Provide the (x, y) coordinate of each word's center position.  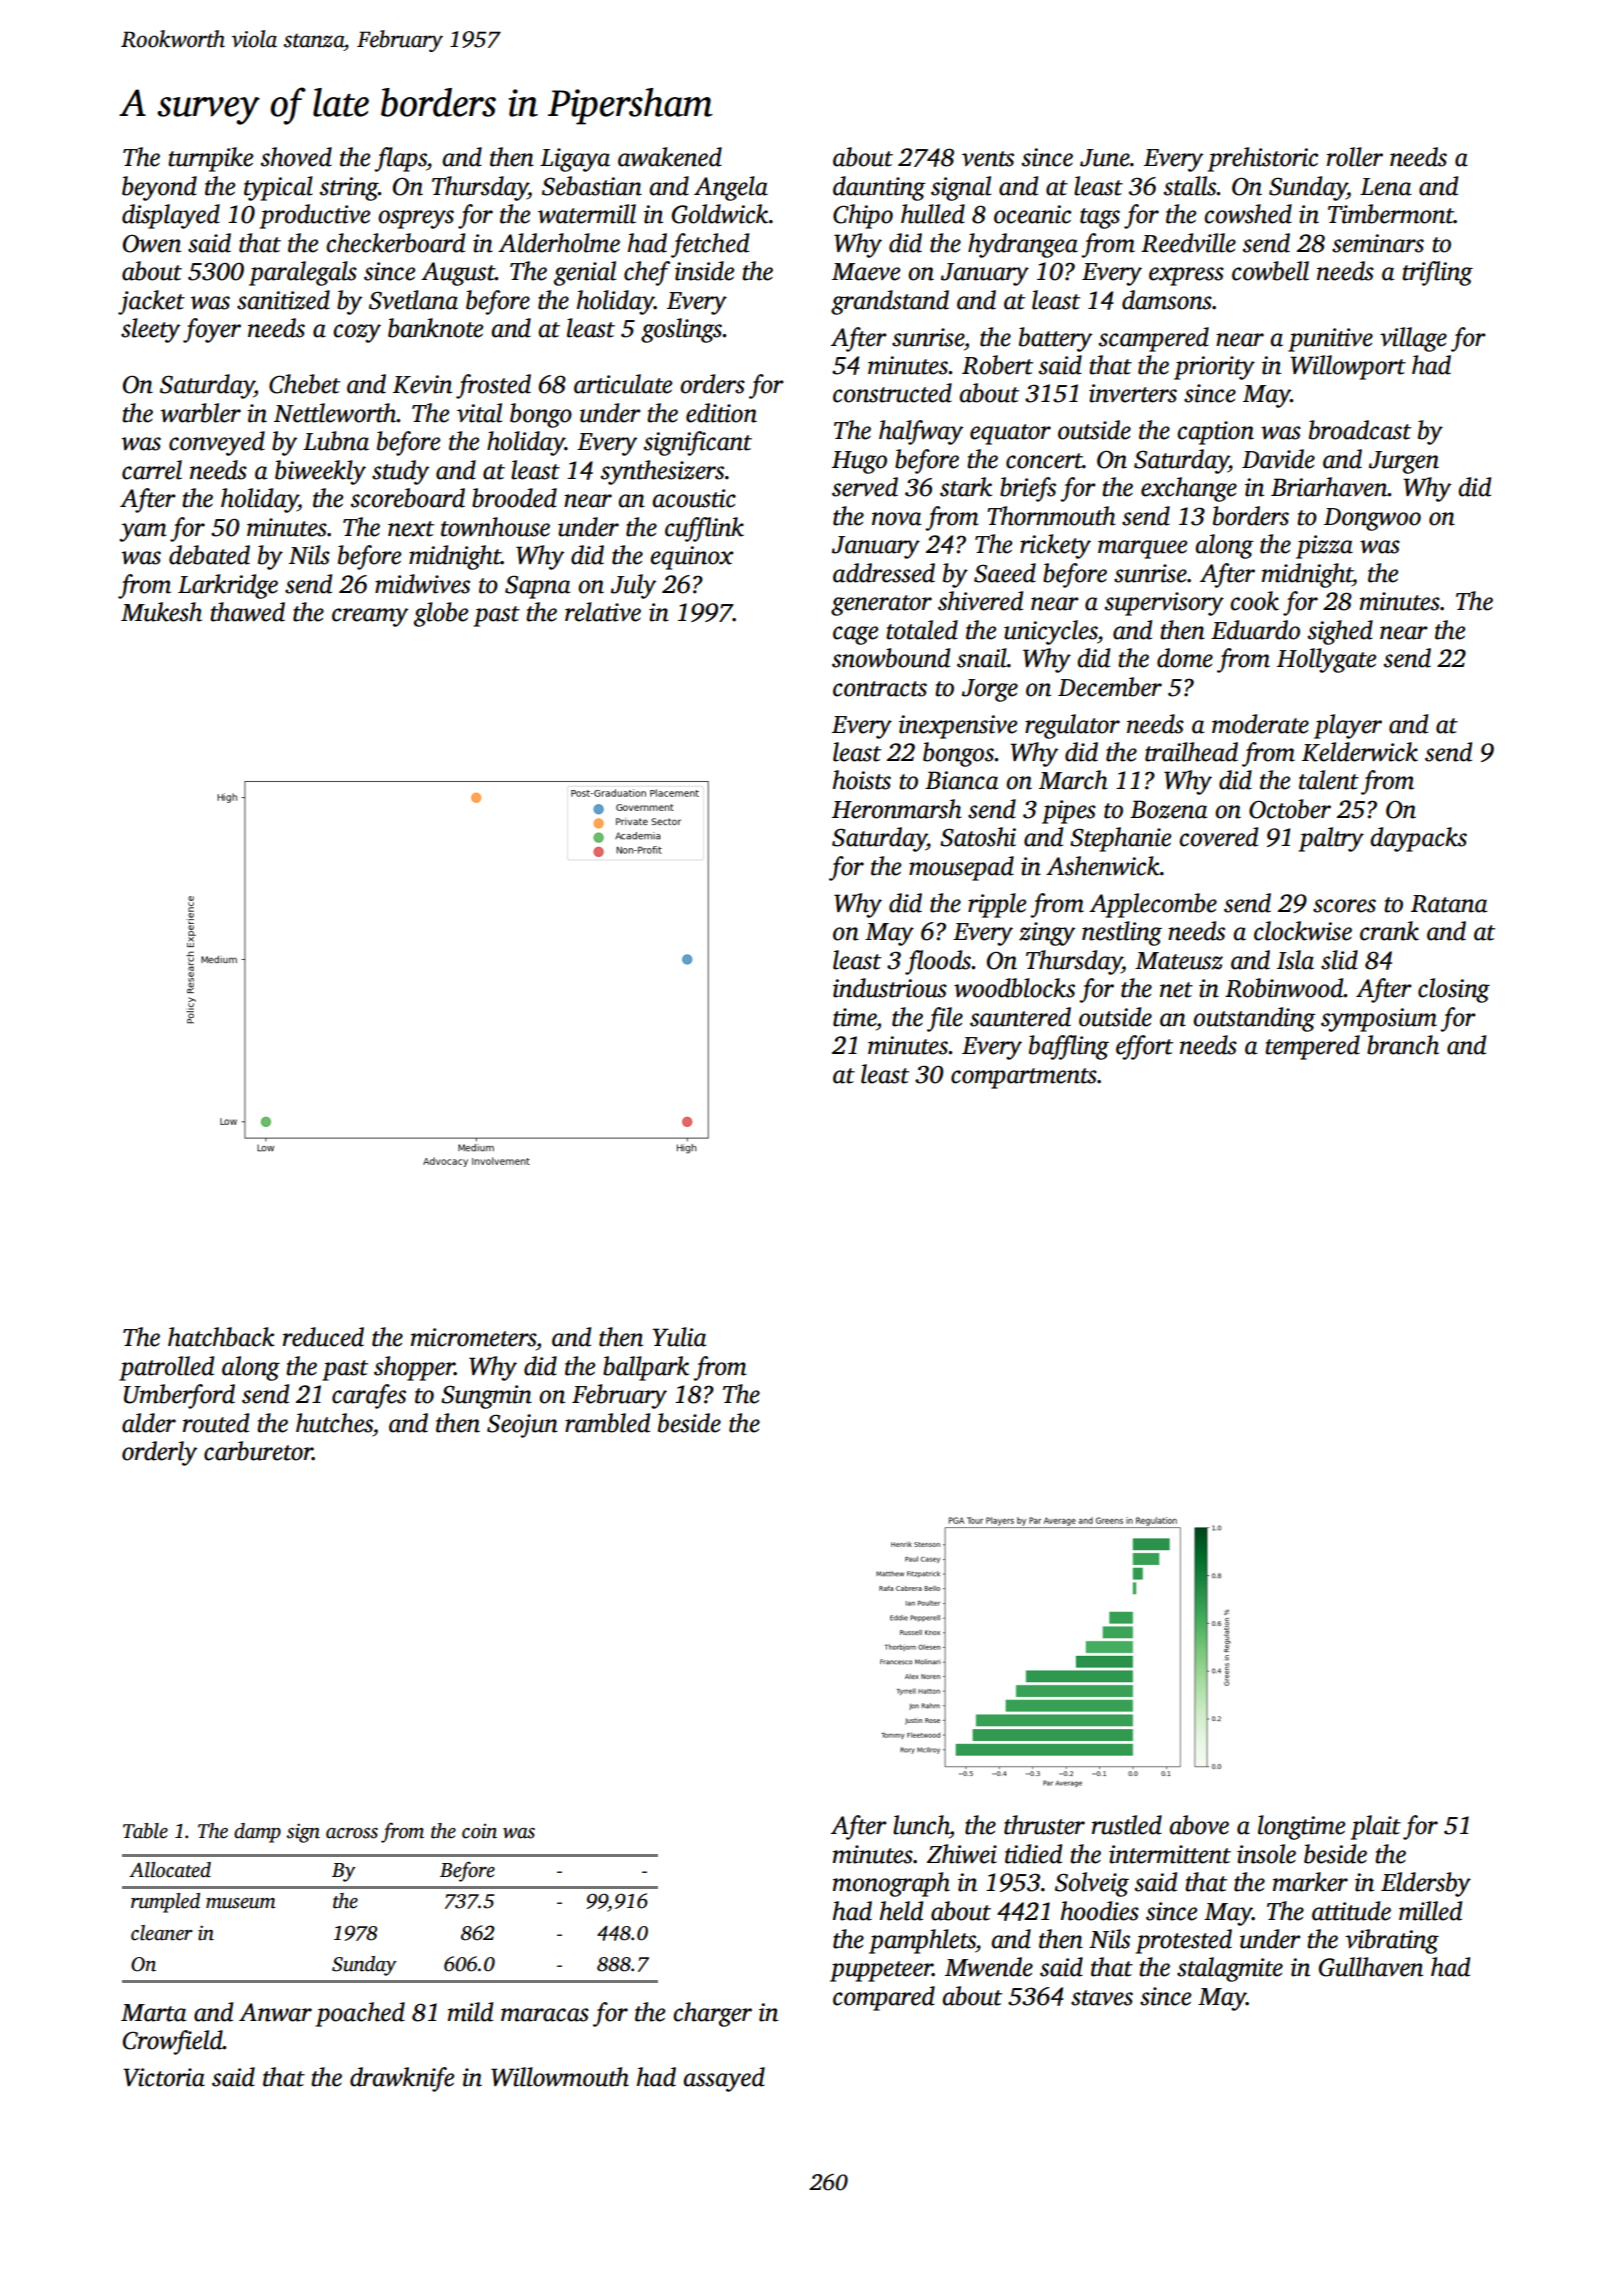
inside (704, 271)
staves (1102, 1998)
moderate (1260, 724)
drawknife (402, 2079)
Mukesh (161, 612)
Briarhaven (1329, 487)
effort (1144, 1047)
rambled (607, 1423)
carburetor (258, 1451)
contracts (880, 689)
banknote (435, 328)
